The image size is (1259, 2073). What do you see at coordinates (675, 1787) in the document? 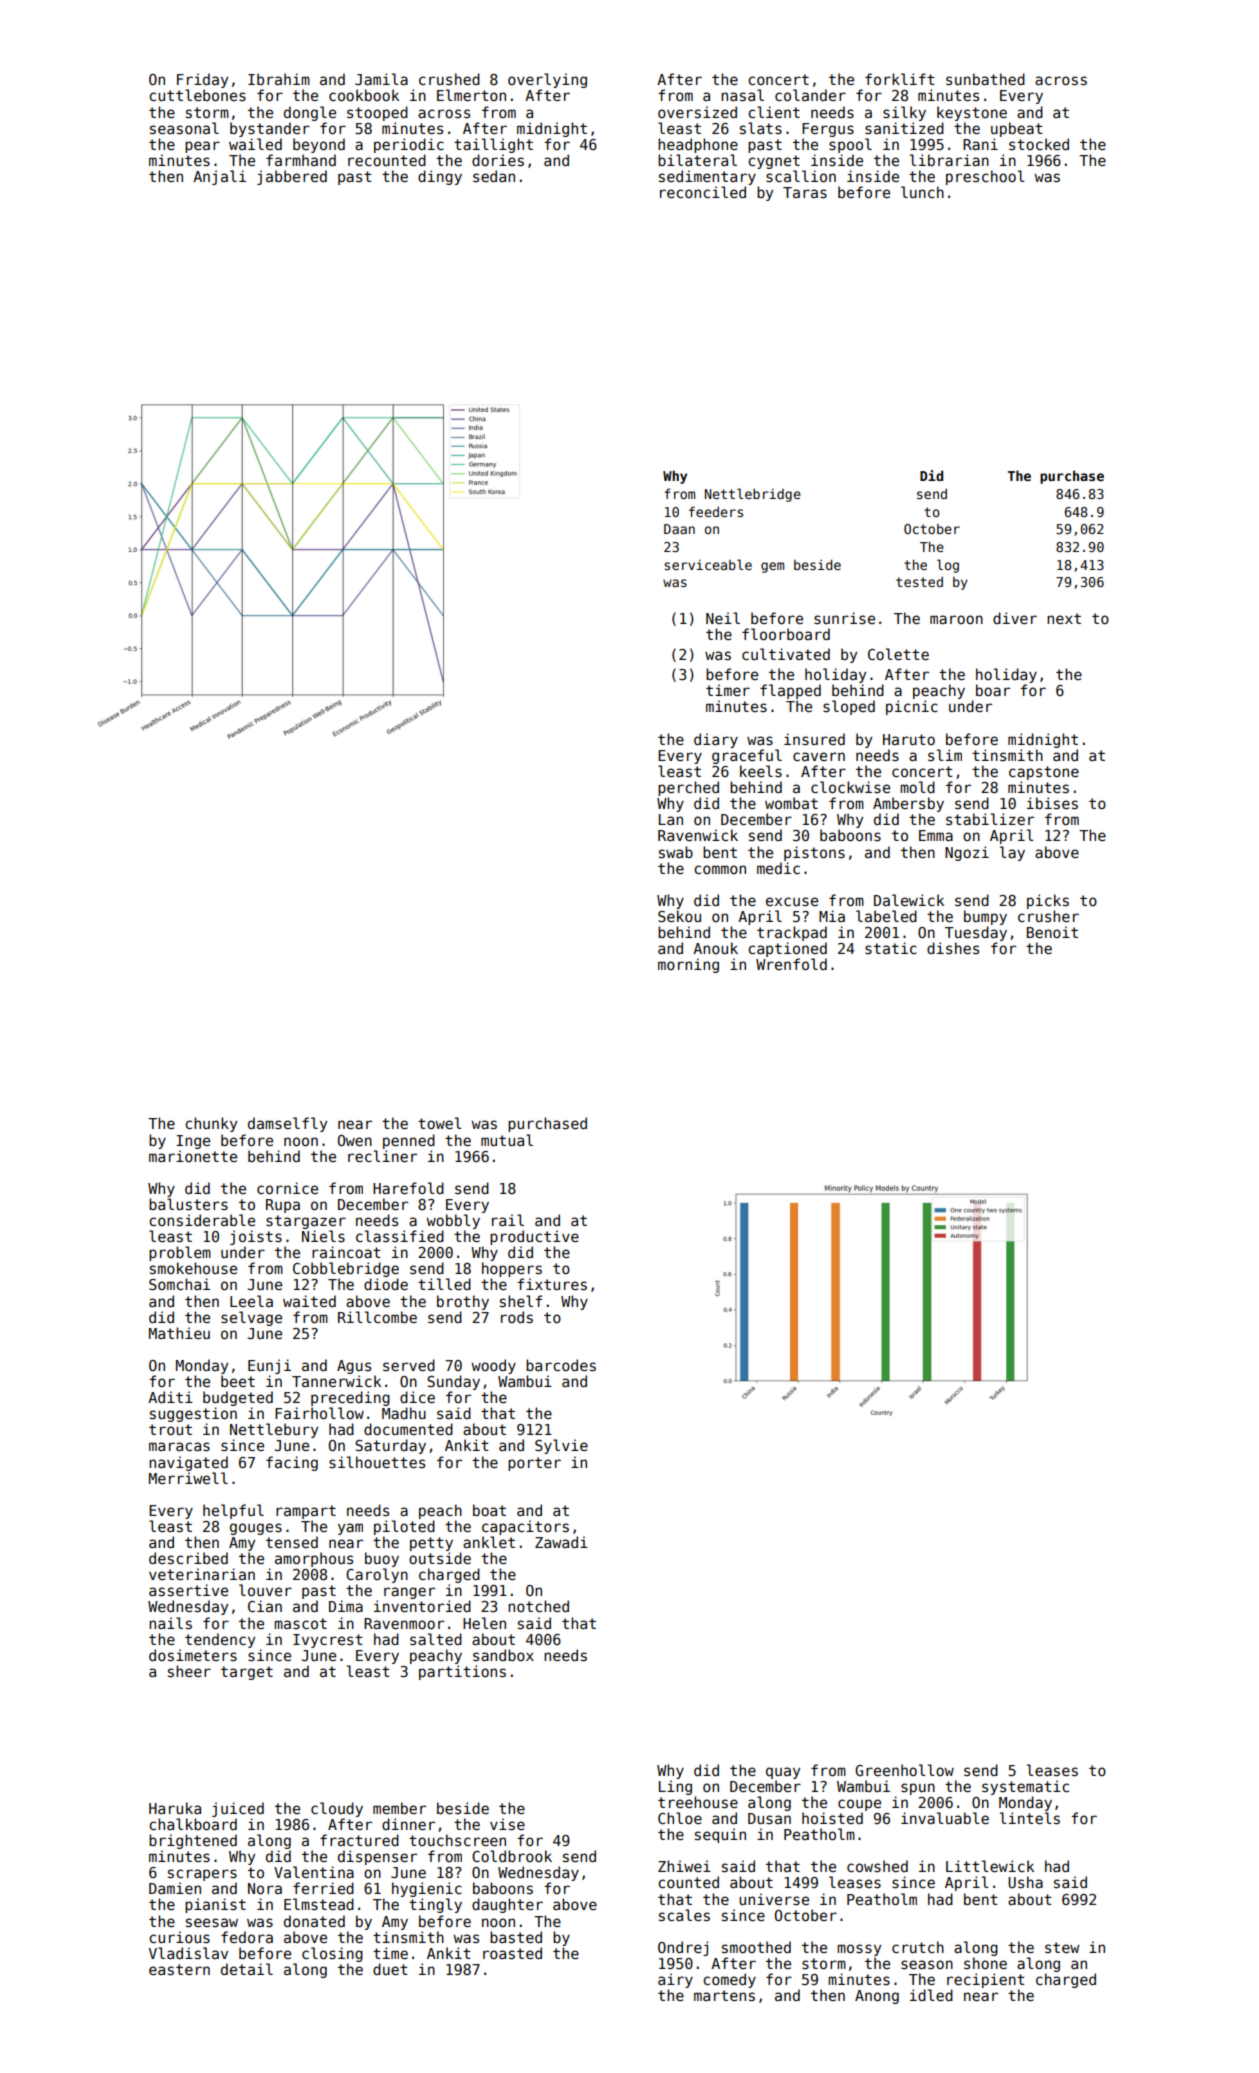
I see `Ling` at bounding box center [675, 1787].
